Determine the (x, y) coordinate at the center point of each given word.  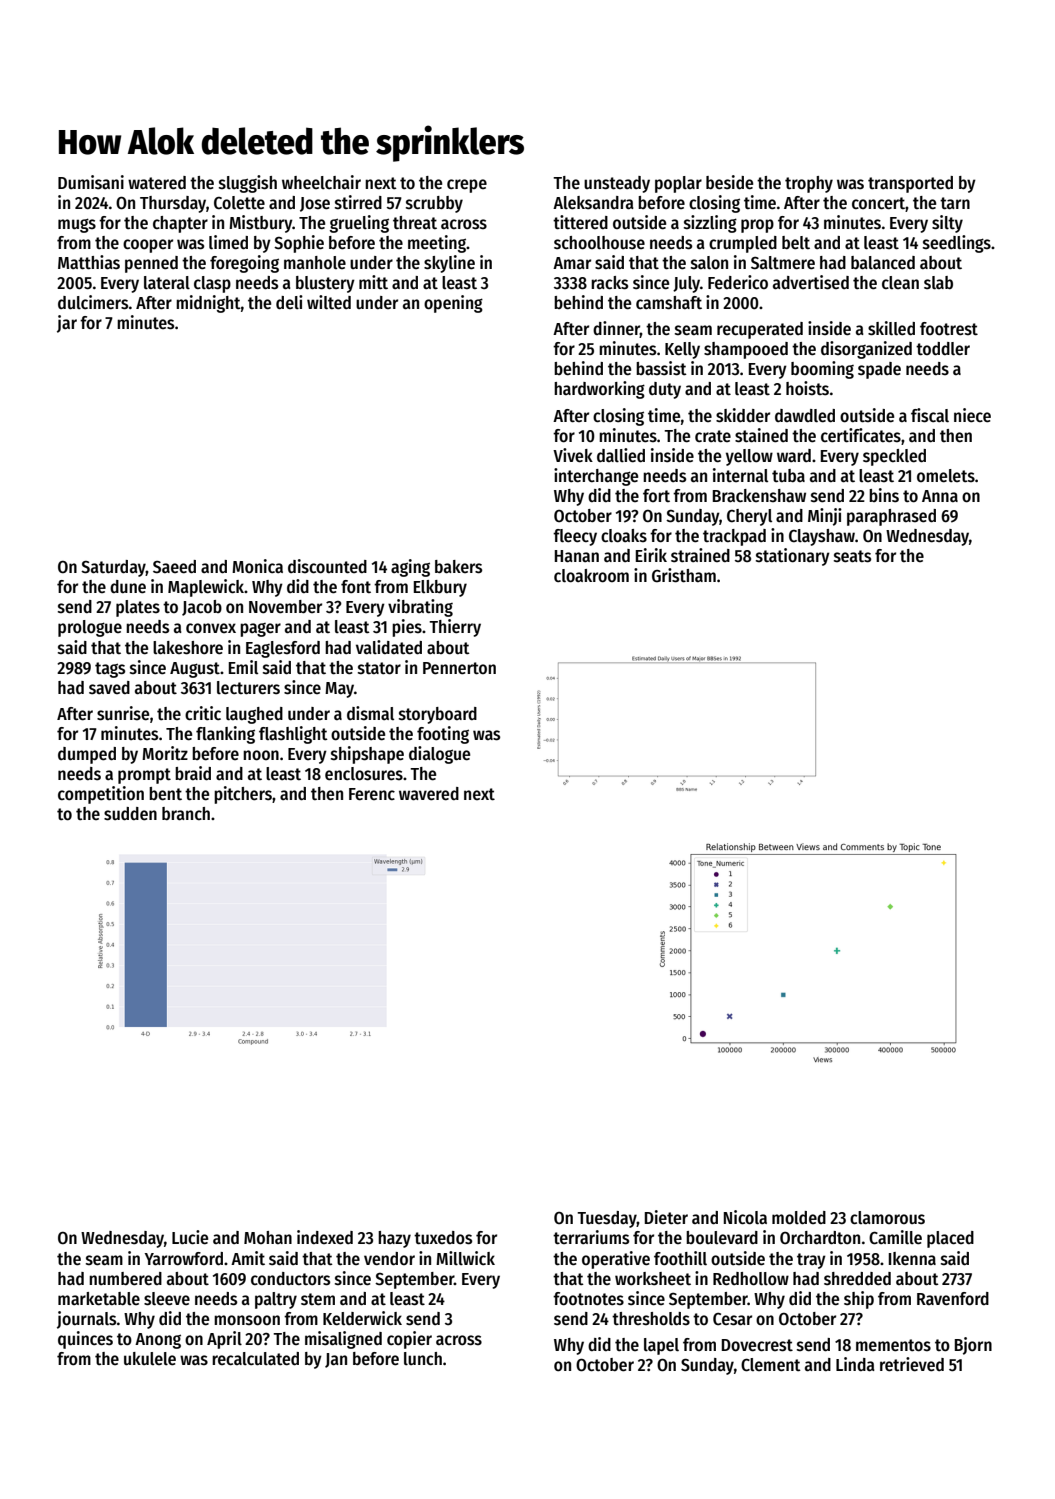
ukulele (150, 1359)
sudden (130, 814)
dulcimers (93, 302)
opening (453, 304)
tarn (955, 203)
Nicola (745, 1217)
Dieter (666, 1217)
